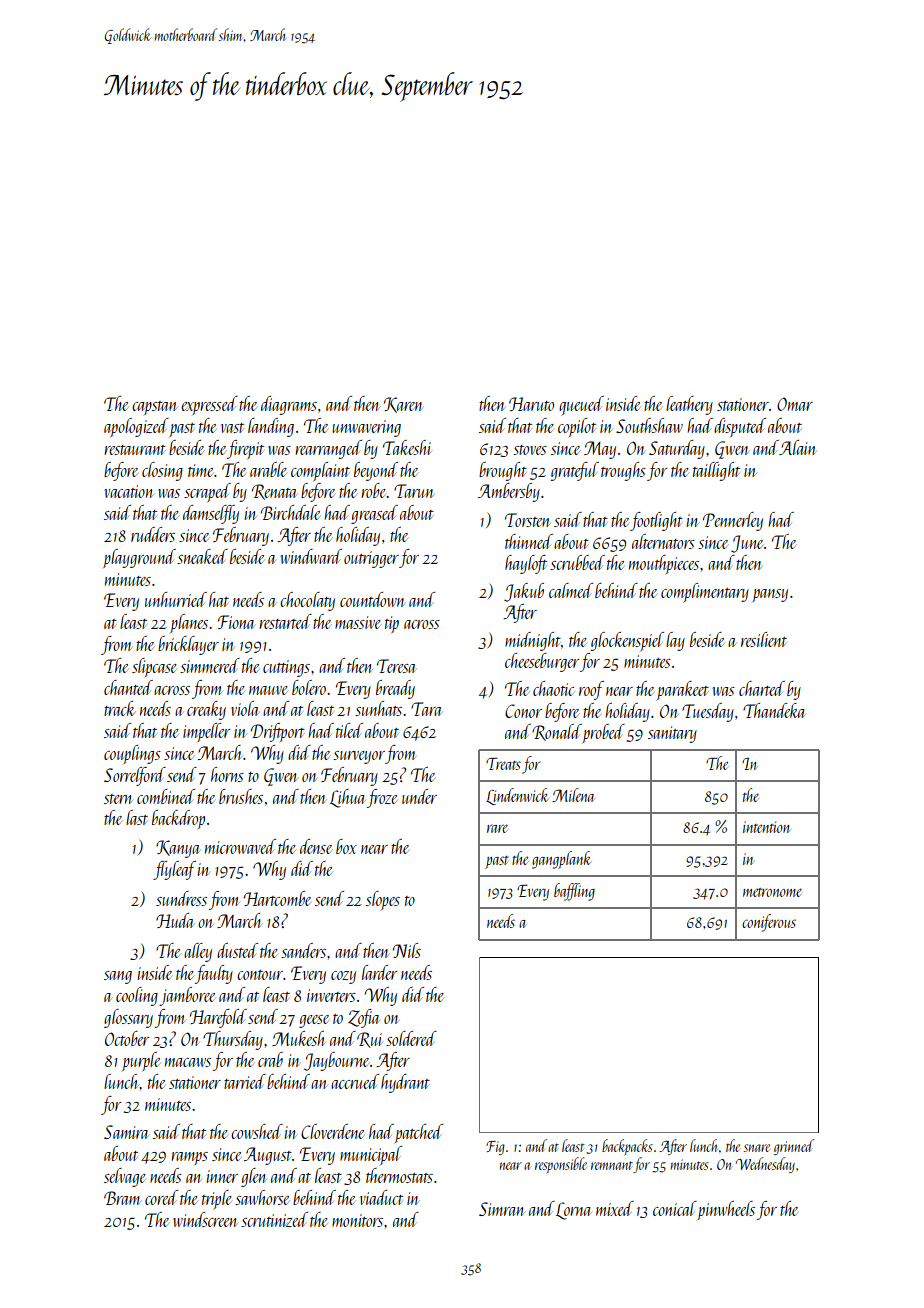 The width and height of the screenshot is (924, 1308). Describe the element at coordinates (795, 404) in the screenshot. I see `Omar` at that location.
